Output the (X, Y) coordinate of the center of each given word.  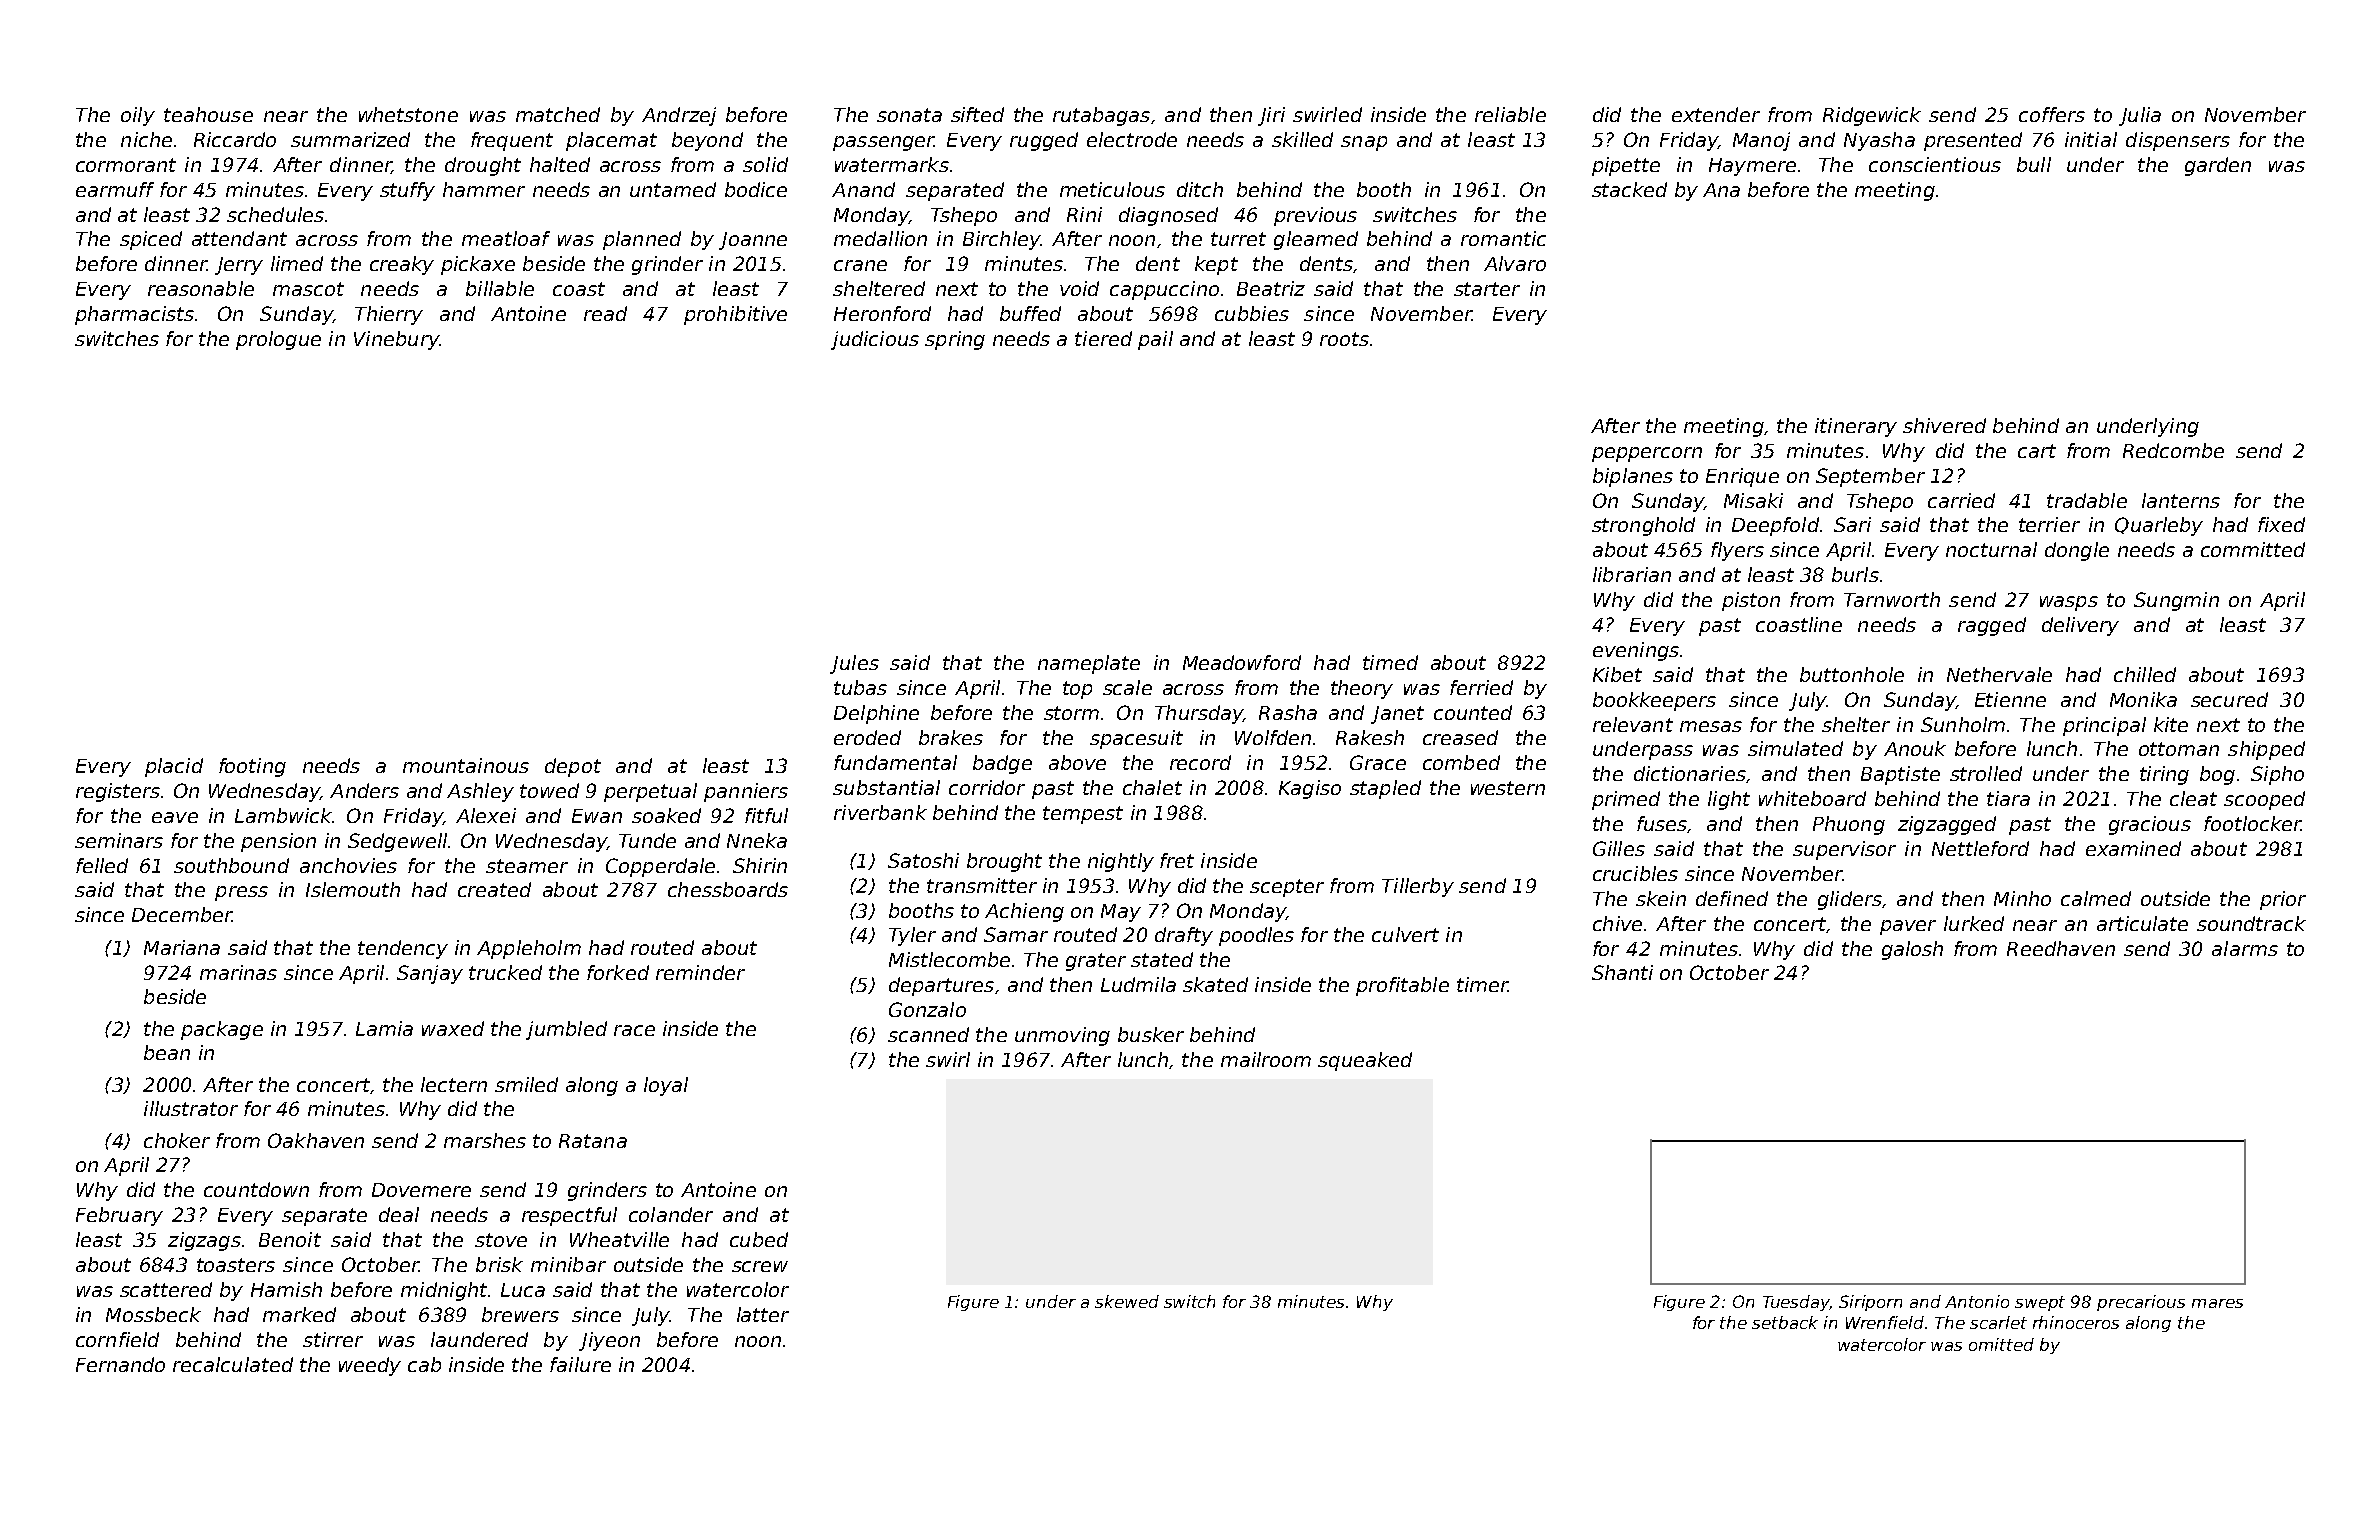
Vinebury (396, 340)
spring (955, 340)
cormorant (126, 165)
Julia (2140, 116)
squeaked (1365, 1061)
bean (167, 1052)
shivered (1944, 425)
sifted (977, 114)
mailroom (1266, 1059)
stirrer (333, 1339)
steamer (527, 866)
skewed (1127, 1301)
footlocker (2252, 823)
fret (1177, 860)
